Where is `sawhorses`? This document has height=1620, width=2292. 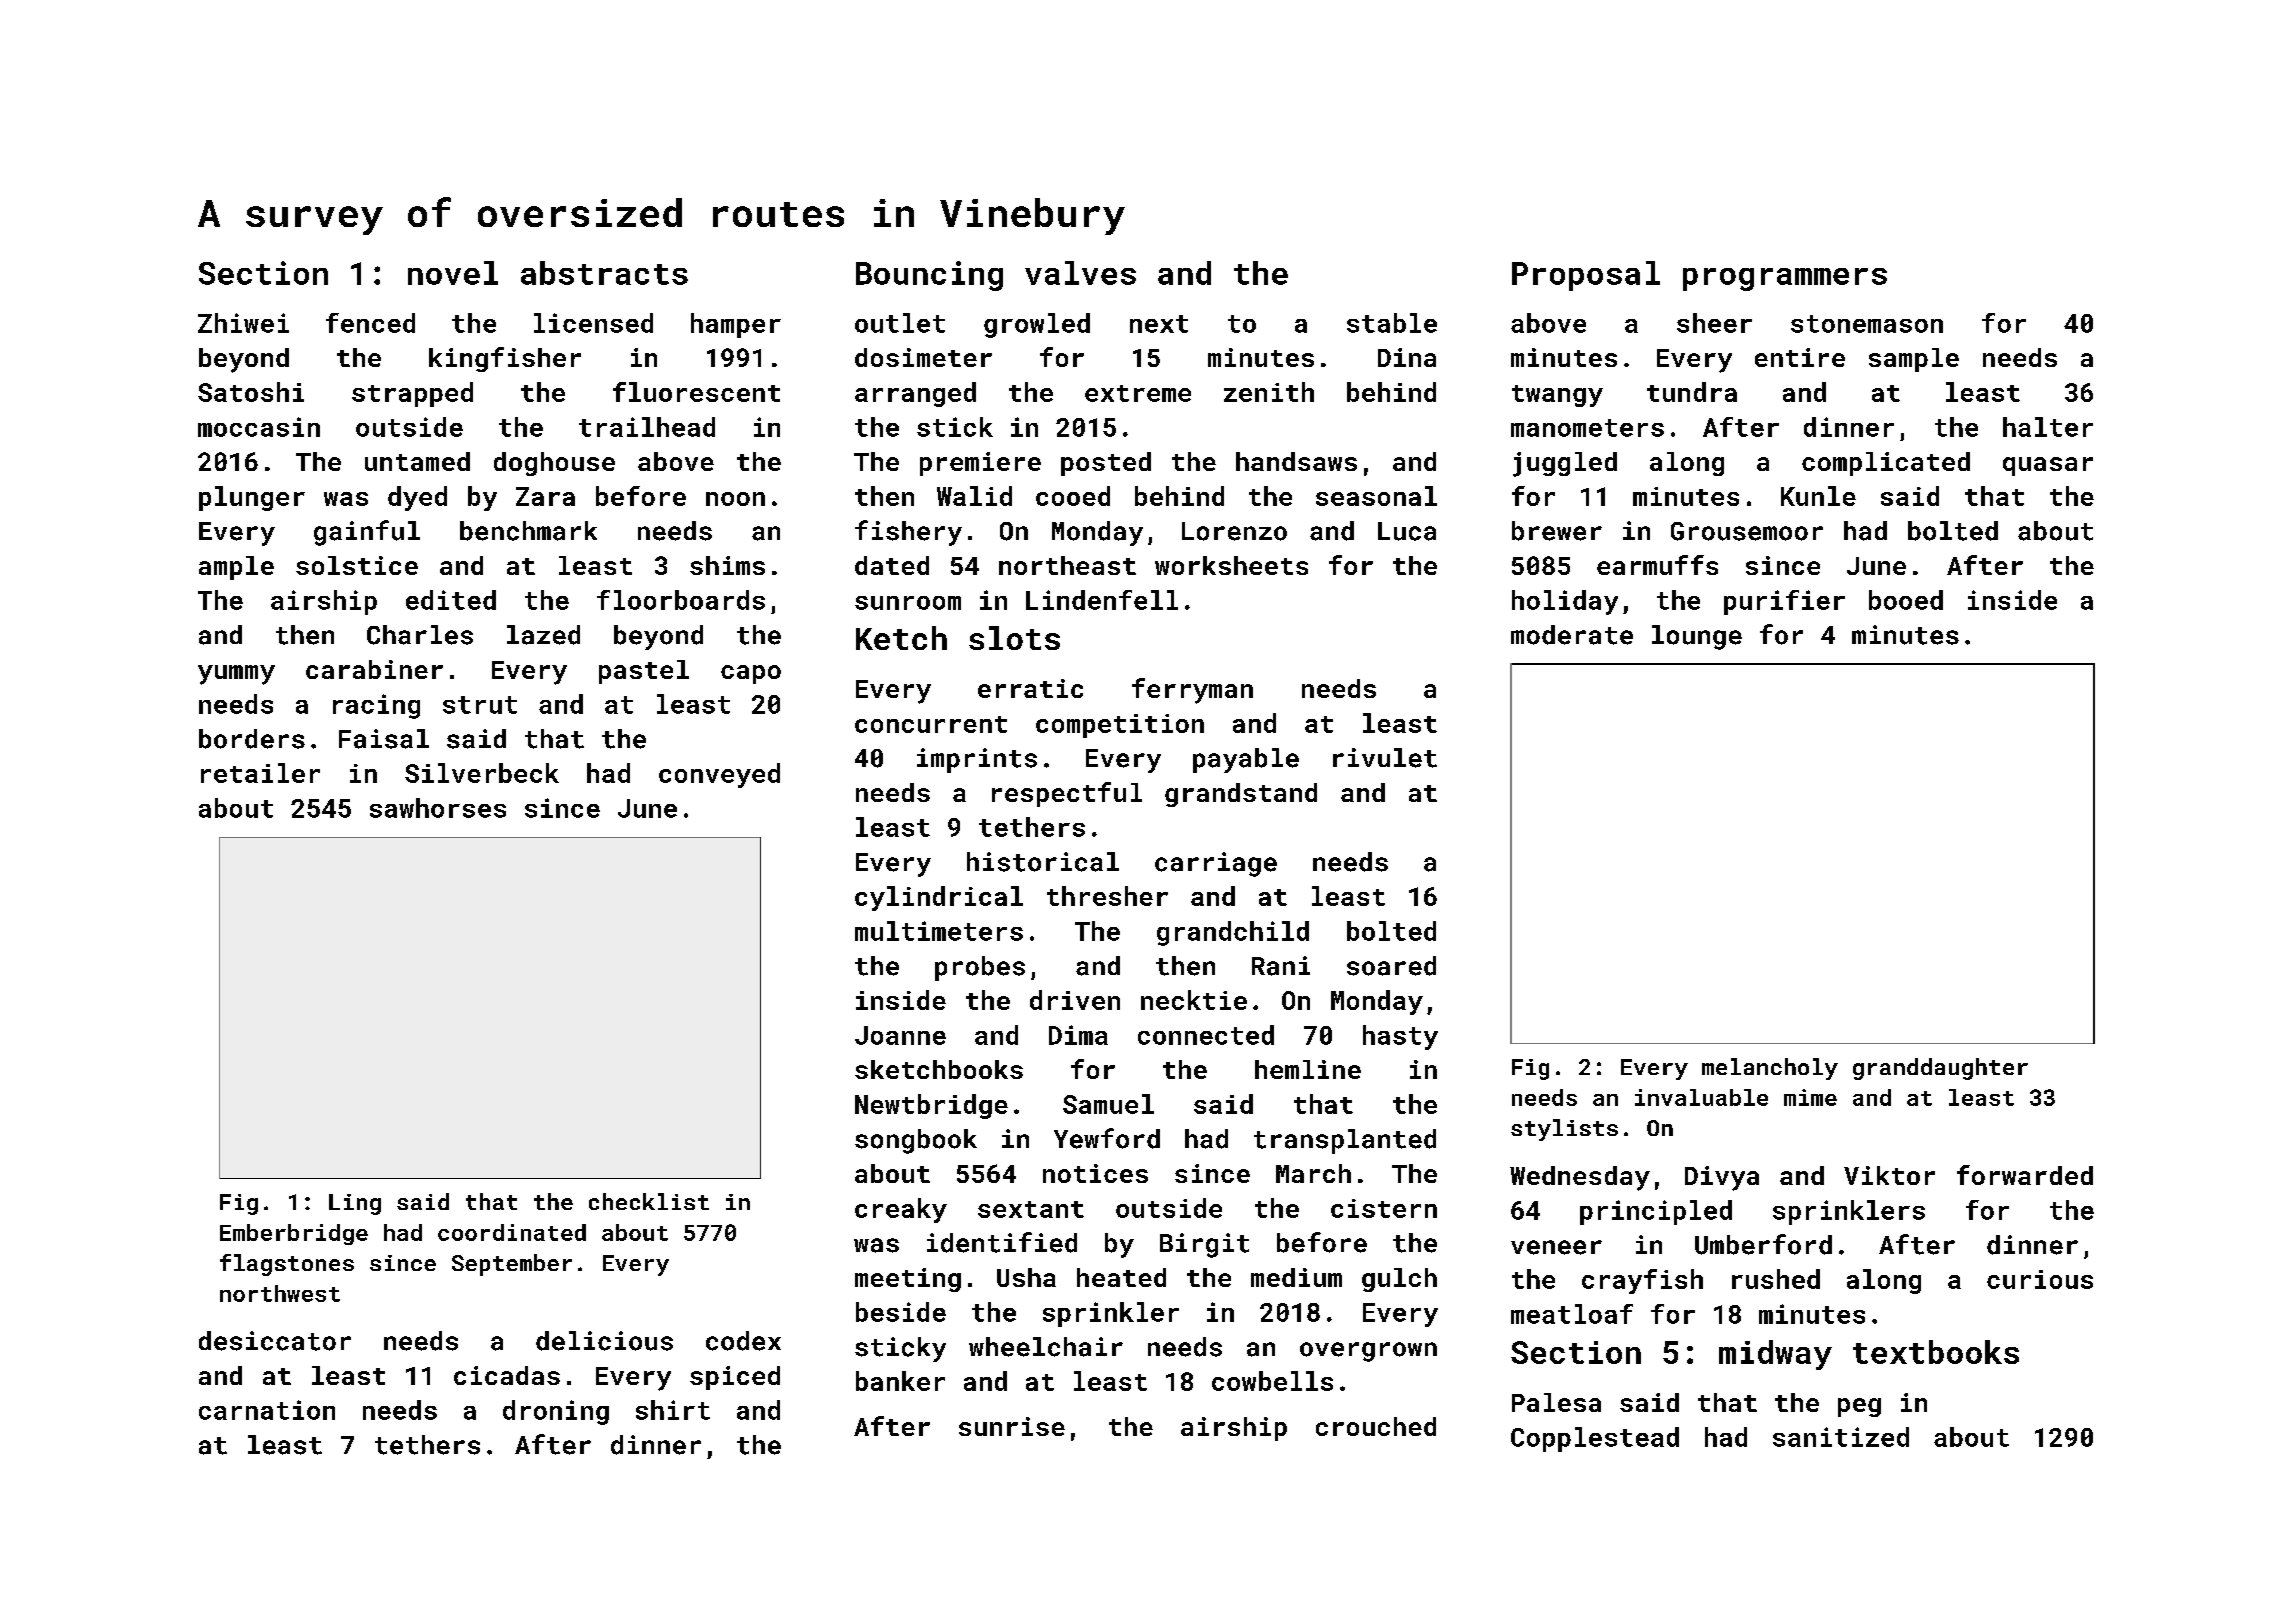
sawhorses is located at coordinates (438, 808).
